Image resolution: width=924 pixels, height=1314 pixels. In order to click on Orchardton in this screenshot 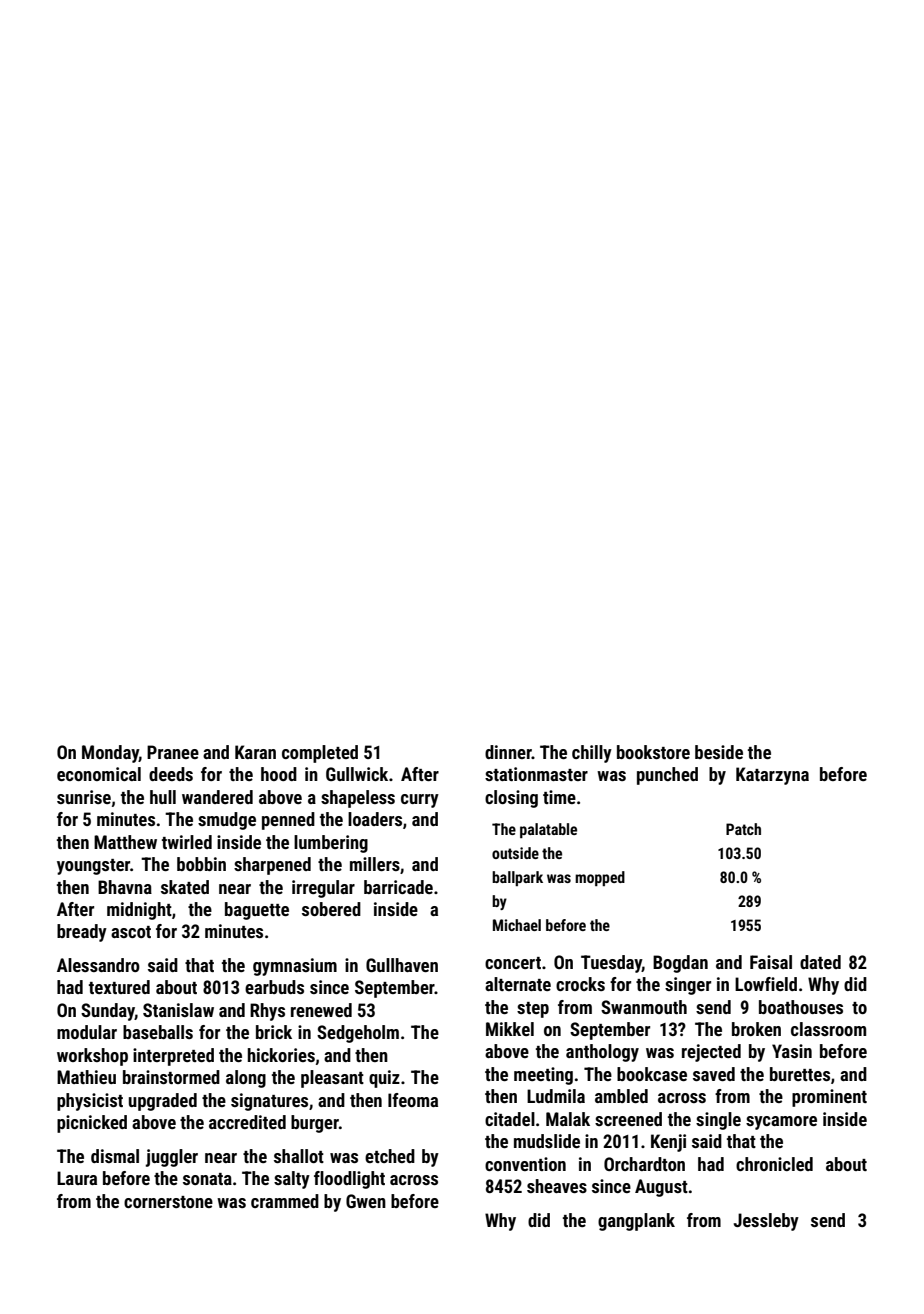, I will do `click(644, 1164)`.
